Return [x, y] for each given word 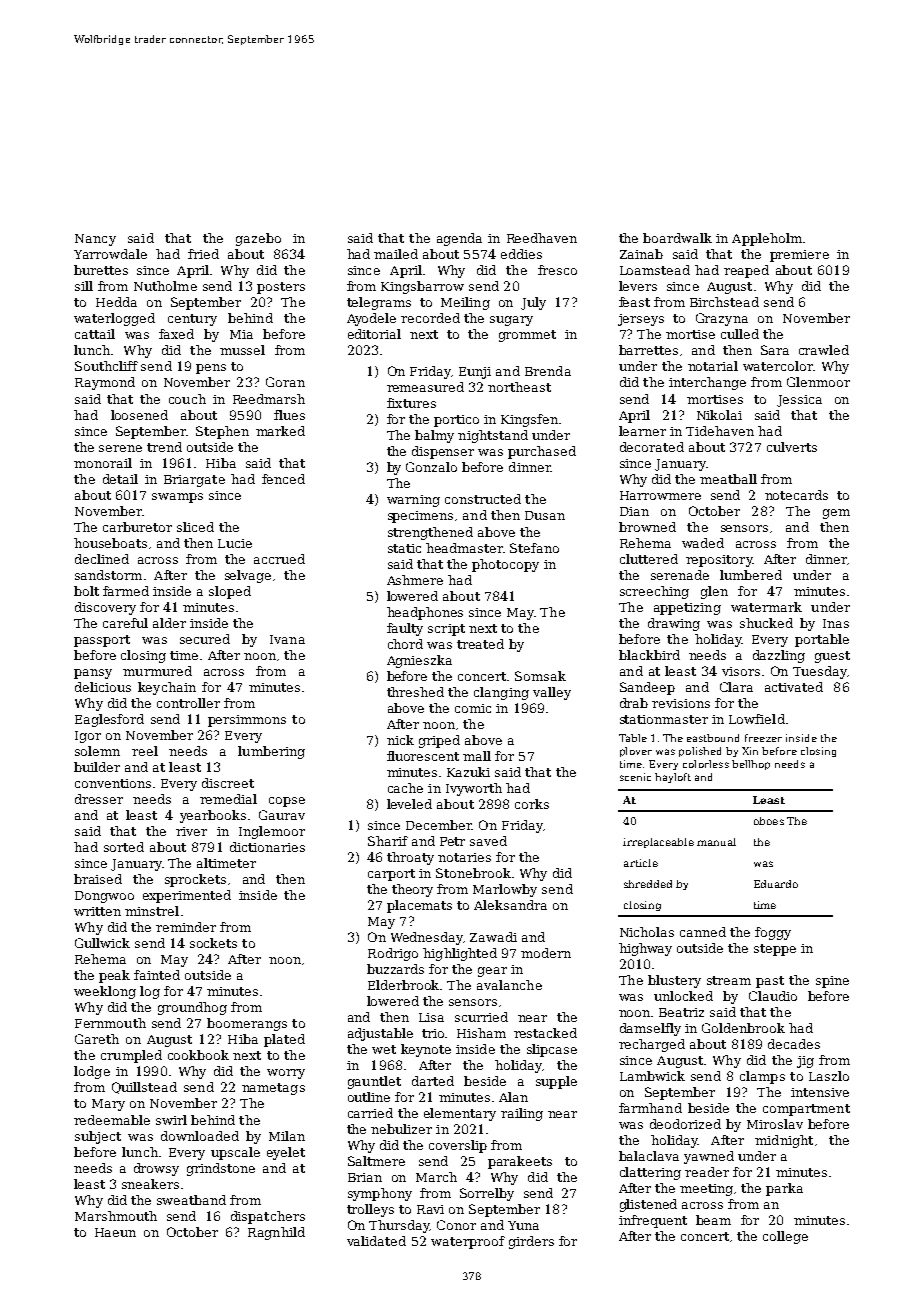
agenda [459, 239]
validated [376, 1241]
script [446, 630]
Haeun [115, 1232]
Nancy [95, 240]
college [785, 1237]
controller [188, 703]
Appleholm [767, 239]
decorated [652, 447]
